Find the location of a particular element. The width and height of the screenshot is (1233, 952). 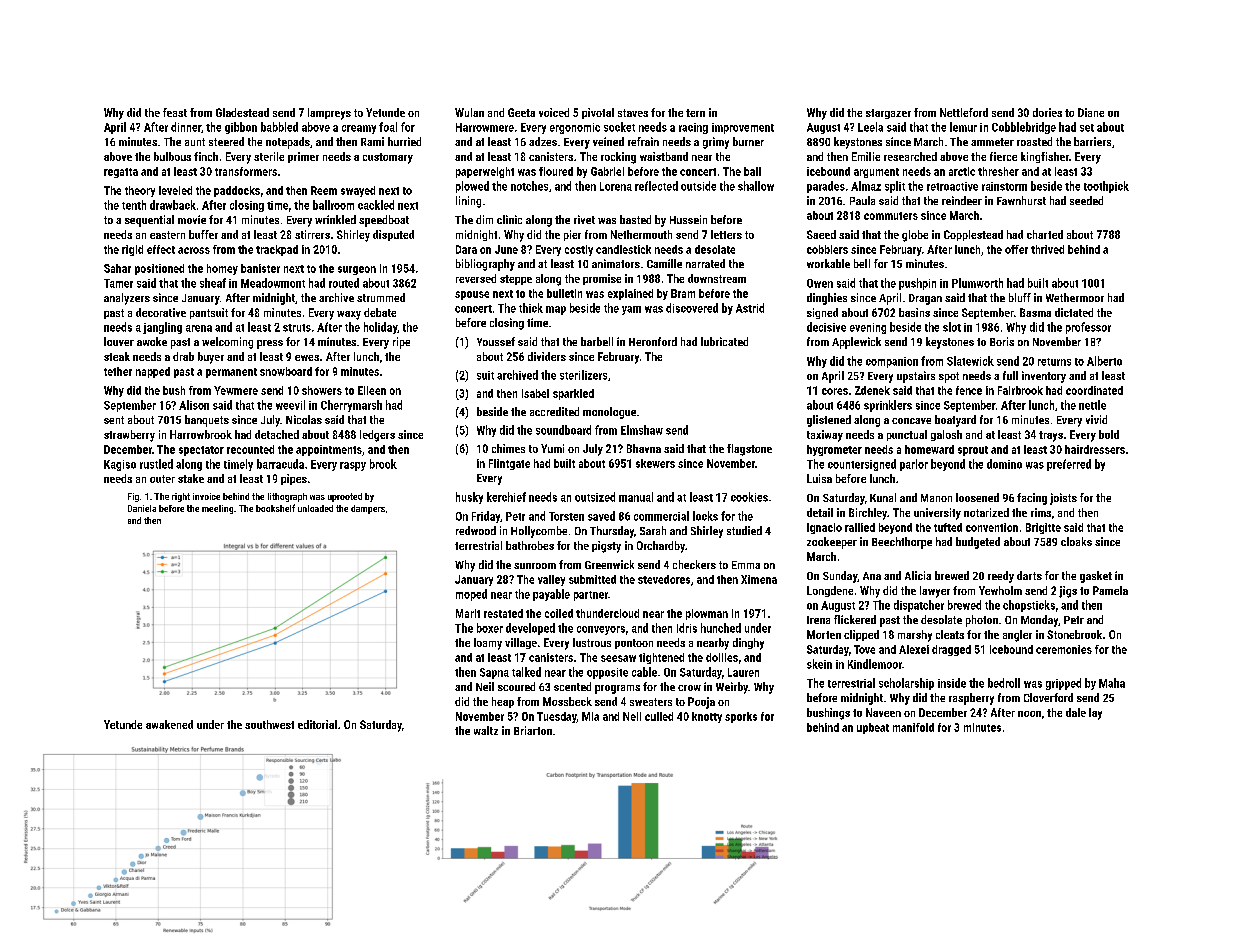

Cobblebridge is located at coordinates (1024, 128).
